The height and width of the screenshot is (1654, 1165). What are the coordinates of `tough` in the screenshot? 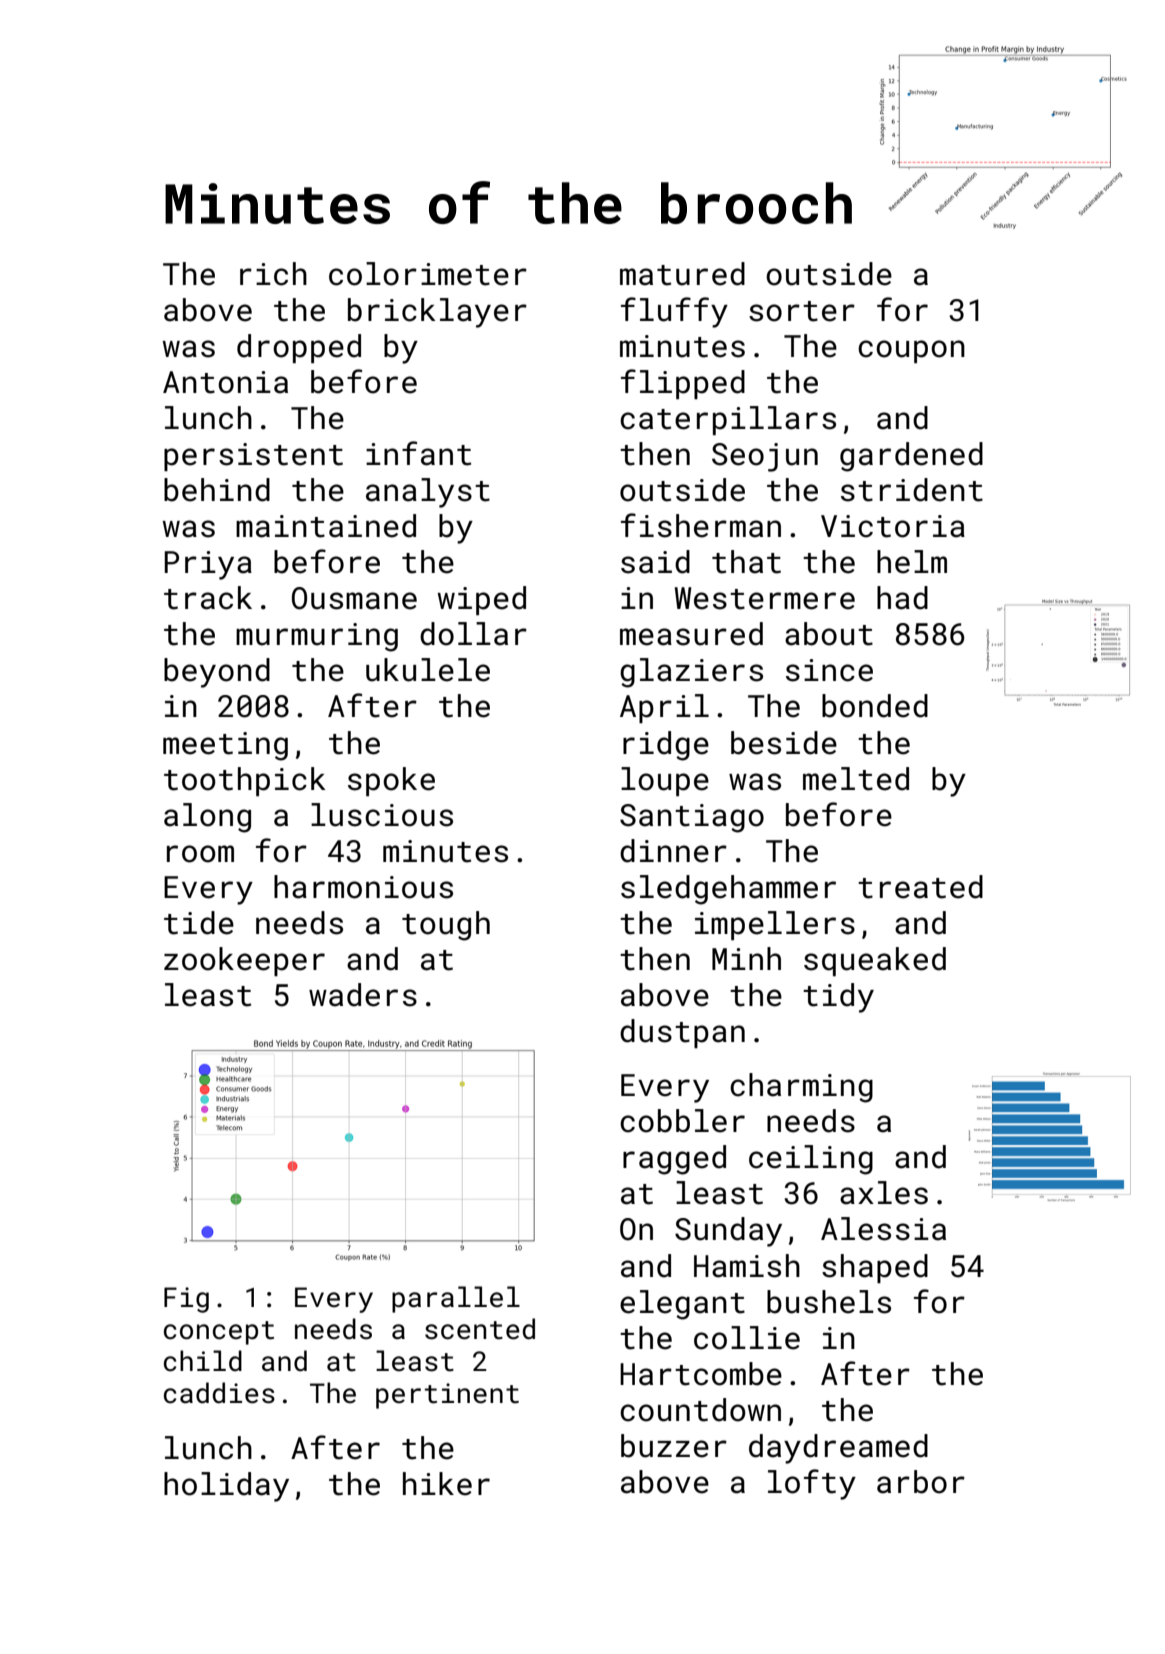 It's located at (446, 926).
